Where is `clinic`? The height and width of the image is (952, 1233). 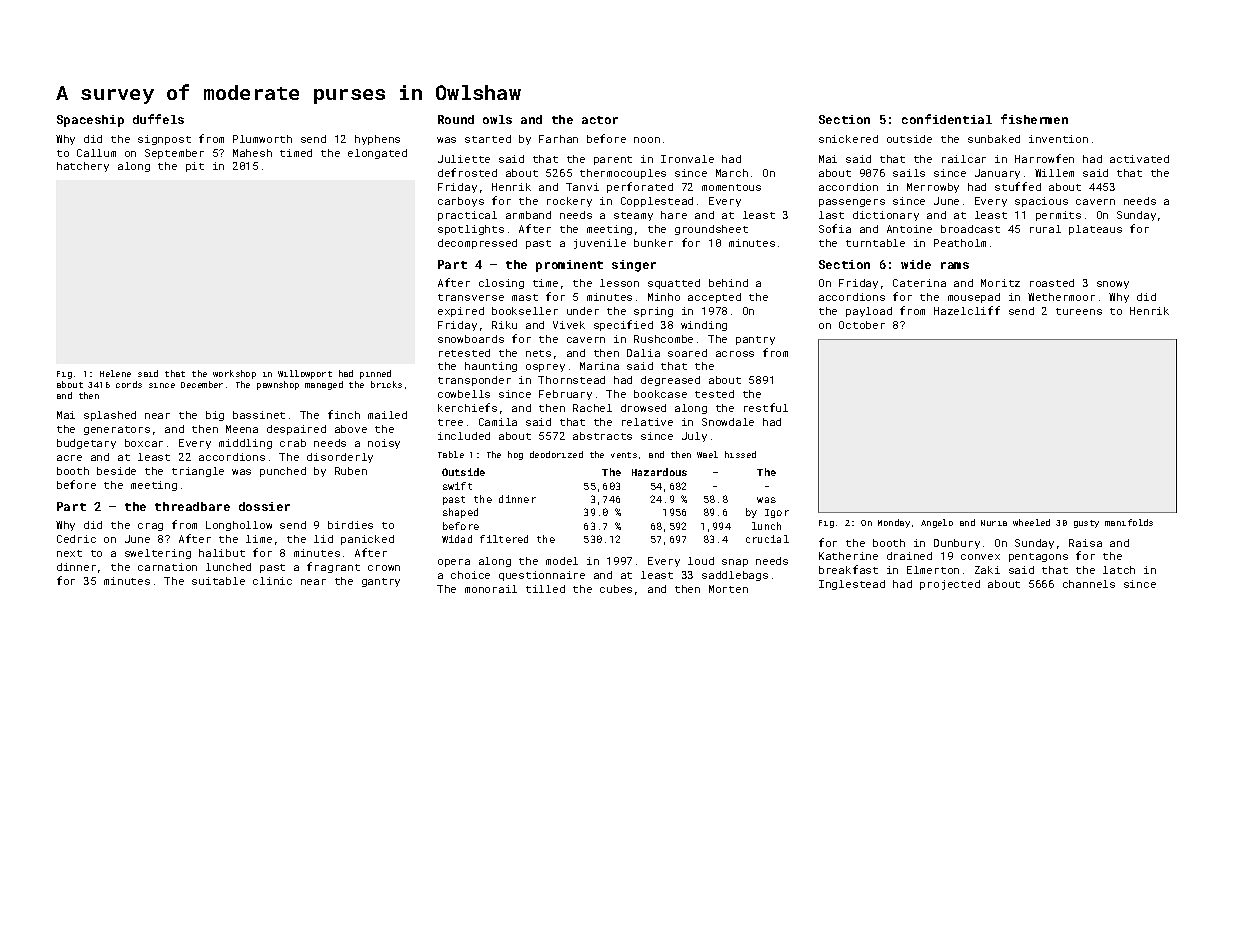 clinic is located at coordinates (272, 581).
